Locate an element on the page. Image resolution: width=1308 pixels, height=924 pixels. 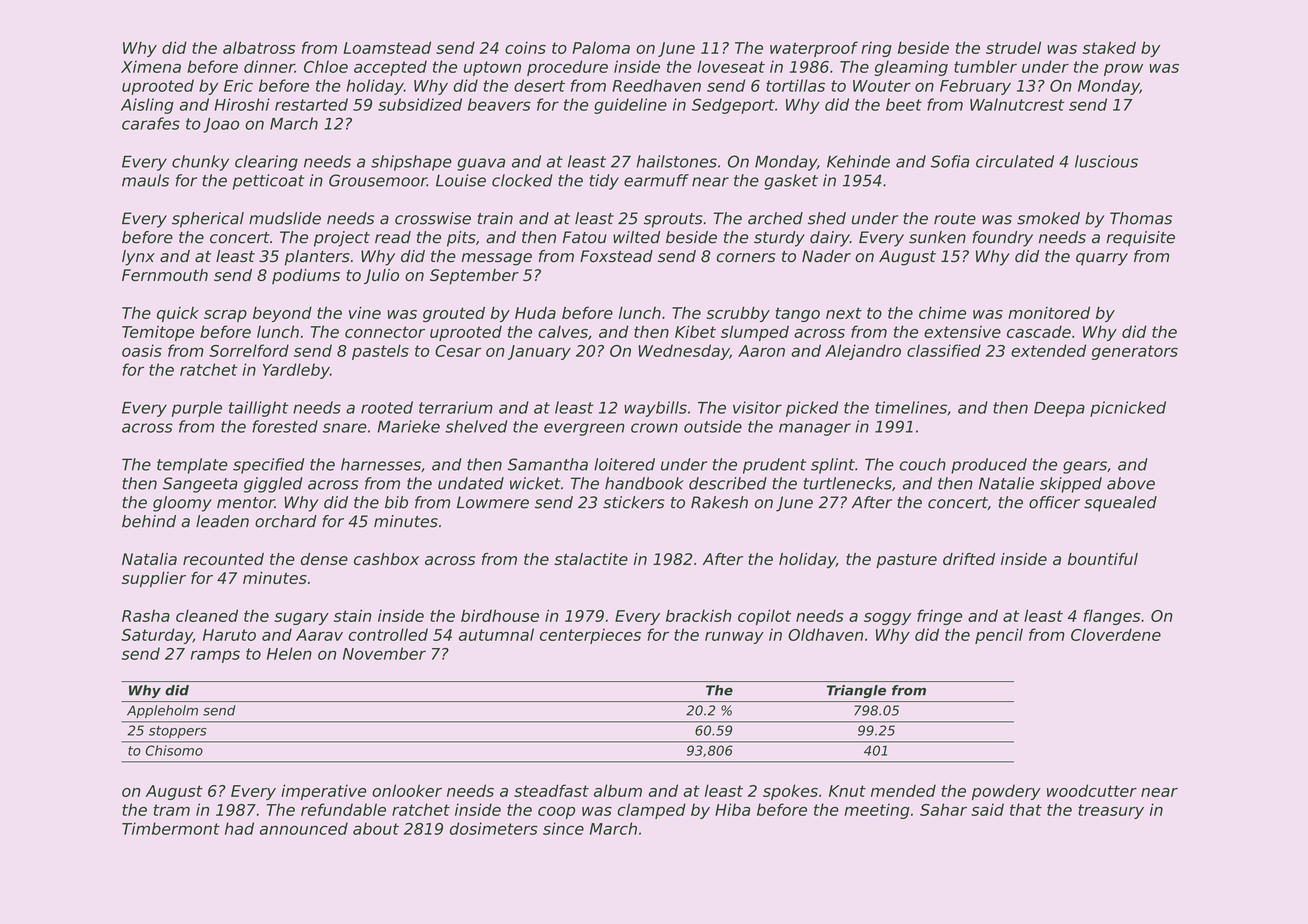
staked is located at coordinates (1109, 47).
